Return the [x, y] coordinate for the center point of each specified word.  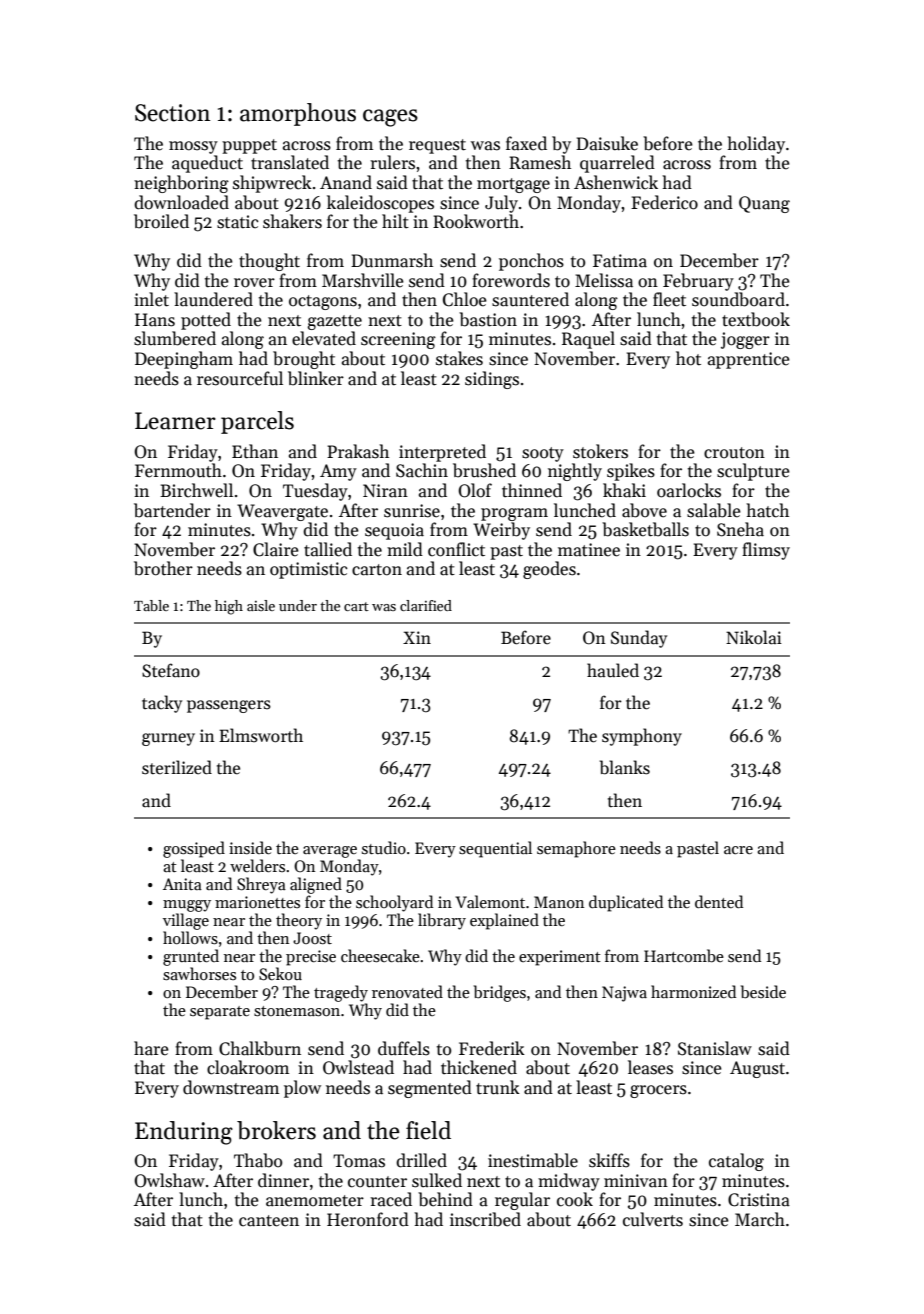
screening [398, 340]
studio [384, 847]
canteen [269, 1221]
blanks [625, 767]
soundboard [738, 299]
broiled [161, 221]
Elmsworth [261, 735]
